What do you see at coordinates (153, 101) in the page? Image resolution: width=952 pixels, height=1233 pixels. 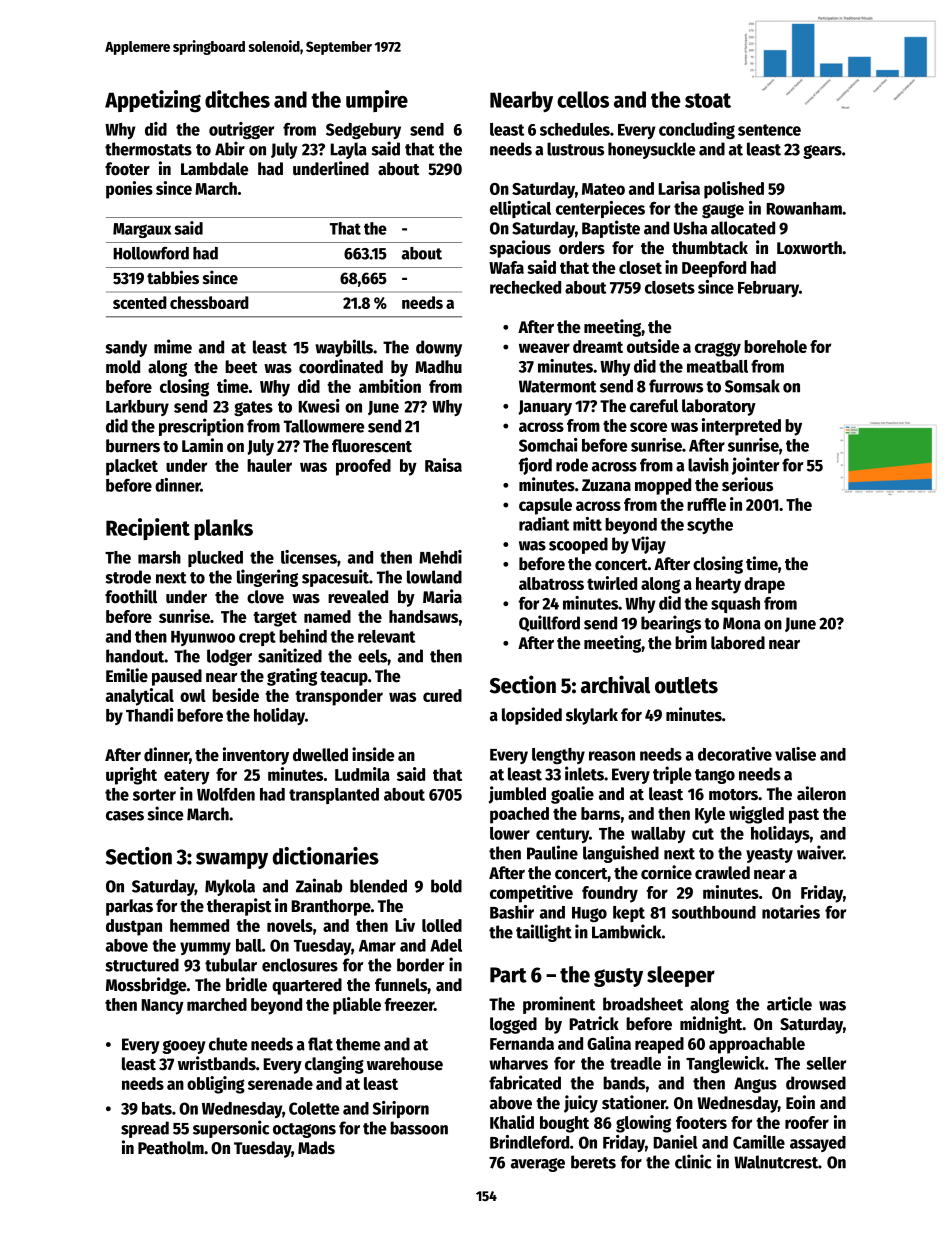 I see `Appetizing` at bounding box center [153, 101].
